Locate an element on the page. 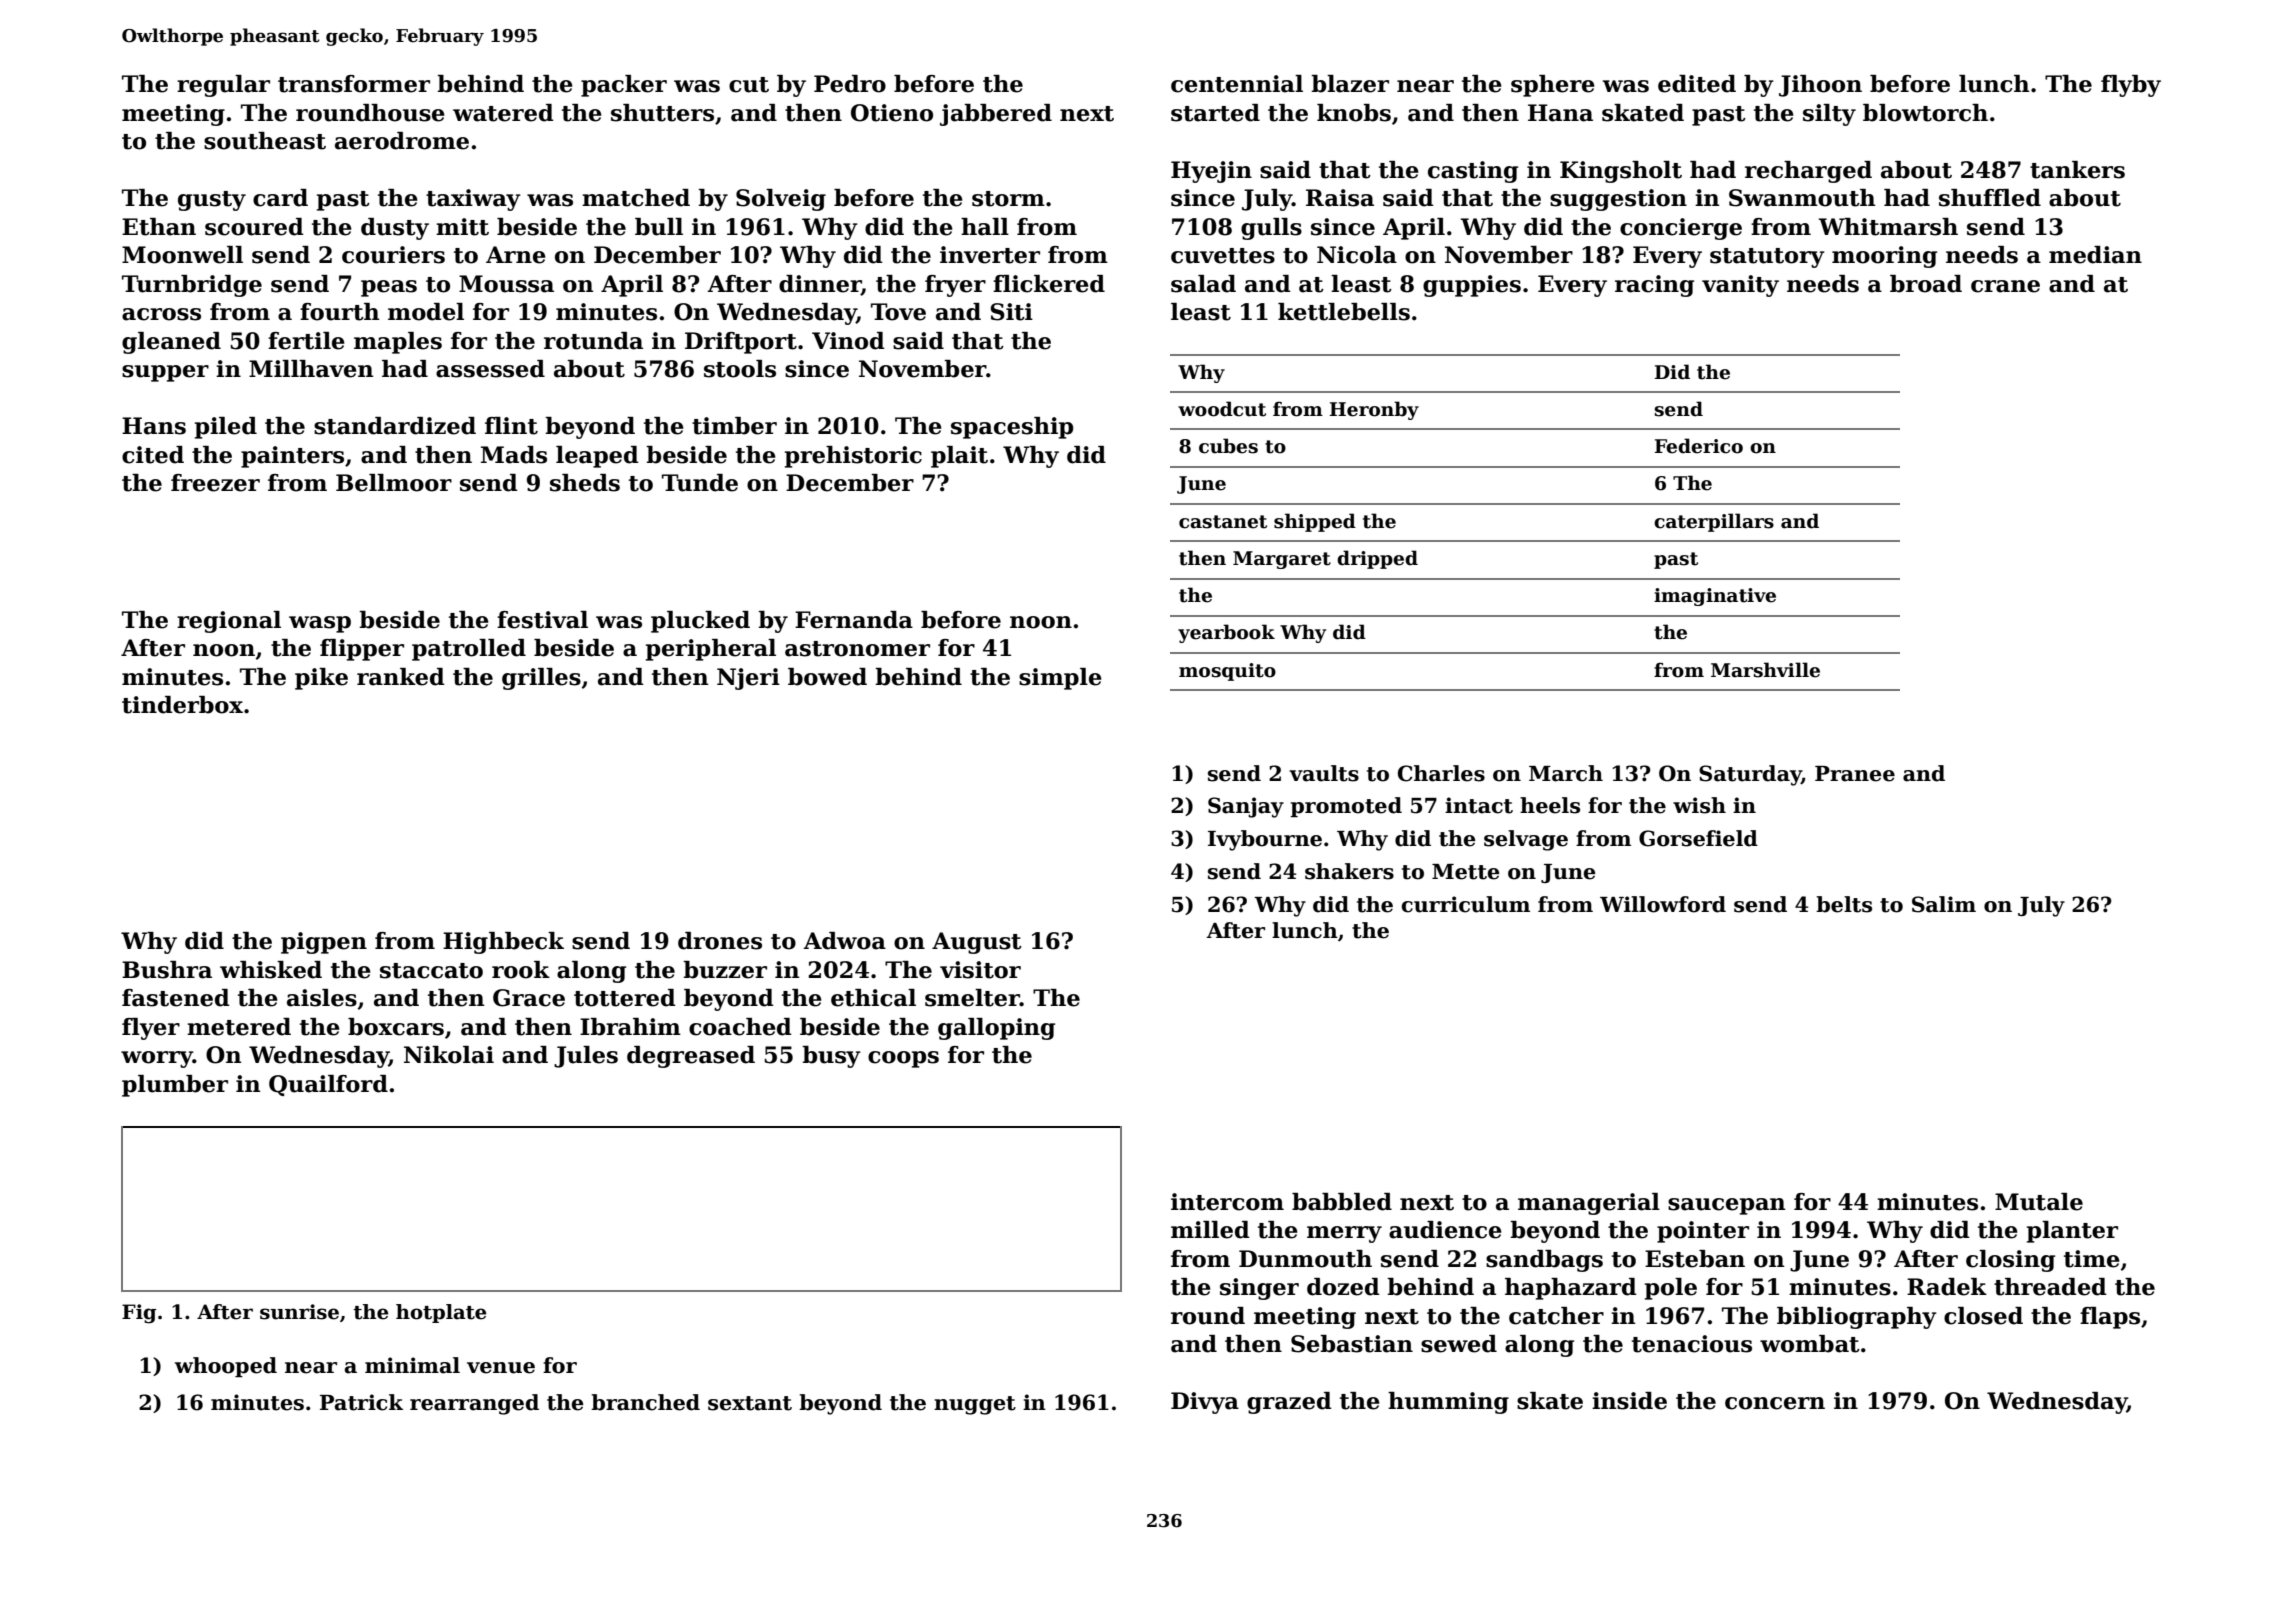  sunrise is located at coordinates (299, 1312).
